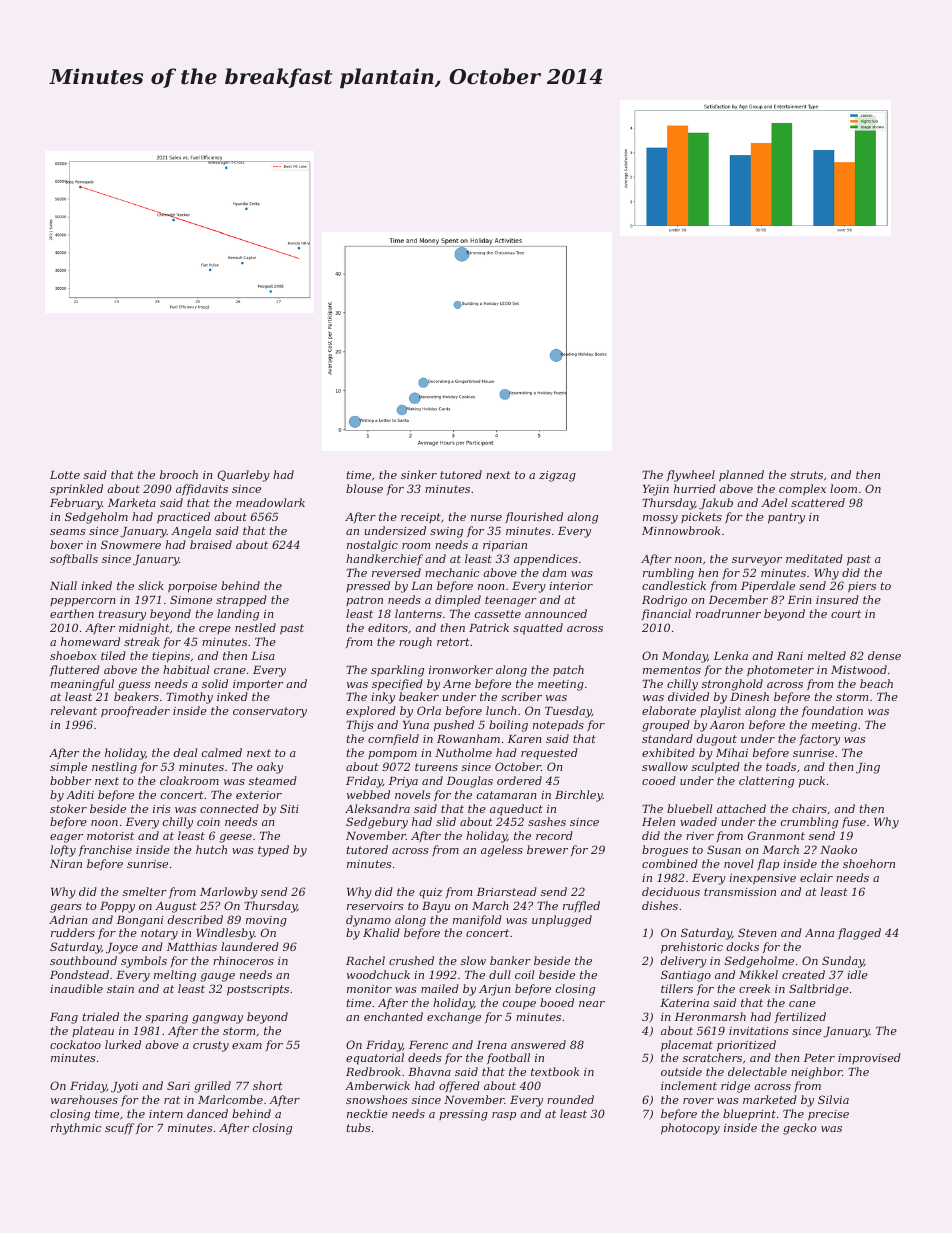 The height and width of the image is (1233, 952). Describe the element at coordinates (534, 518) in the image. I see `flourished` at that location.
